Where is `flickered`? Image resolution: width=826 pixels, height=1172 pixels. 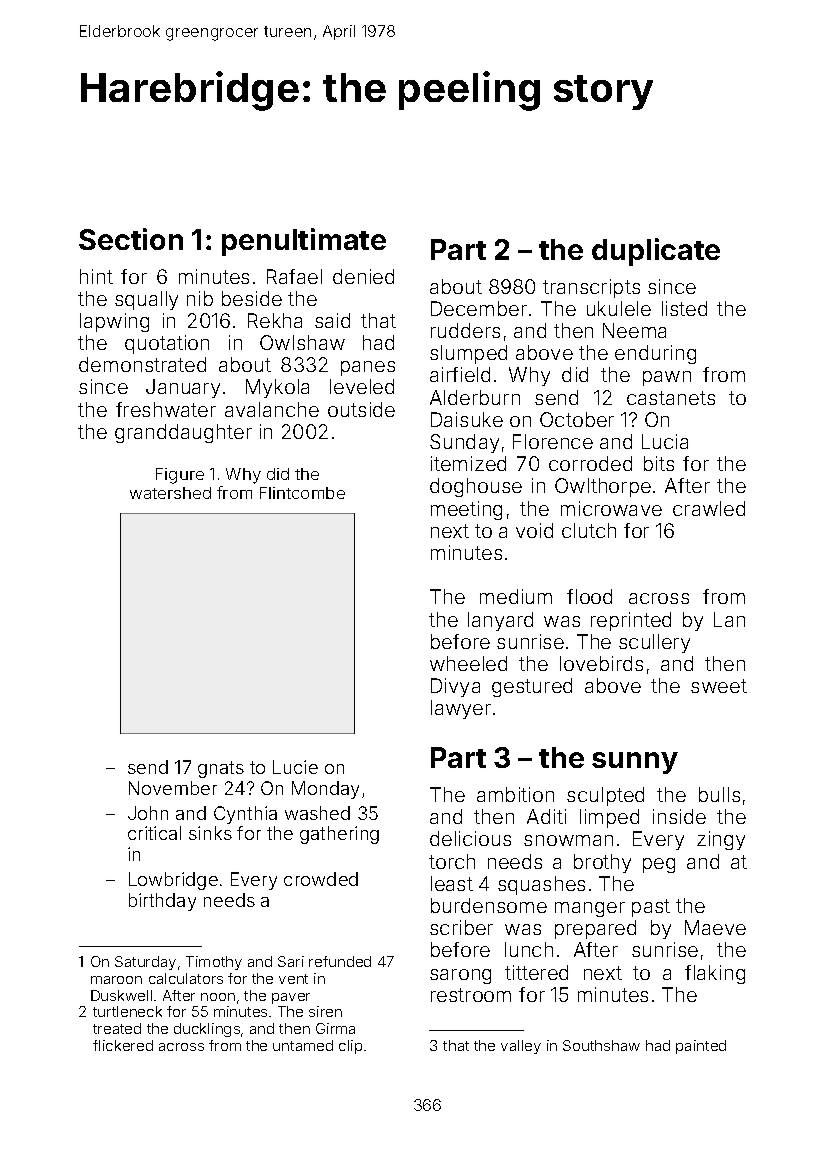
flickered is located at coordinates (123, 1045).
